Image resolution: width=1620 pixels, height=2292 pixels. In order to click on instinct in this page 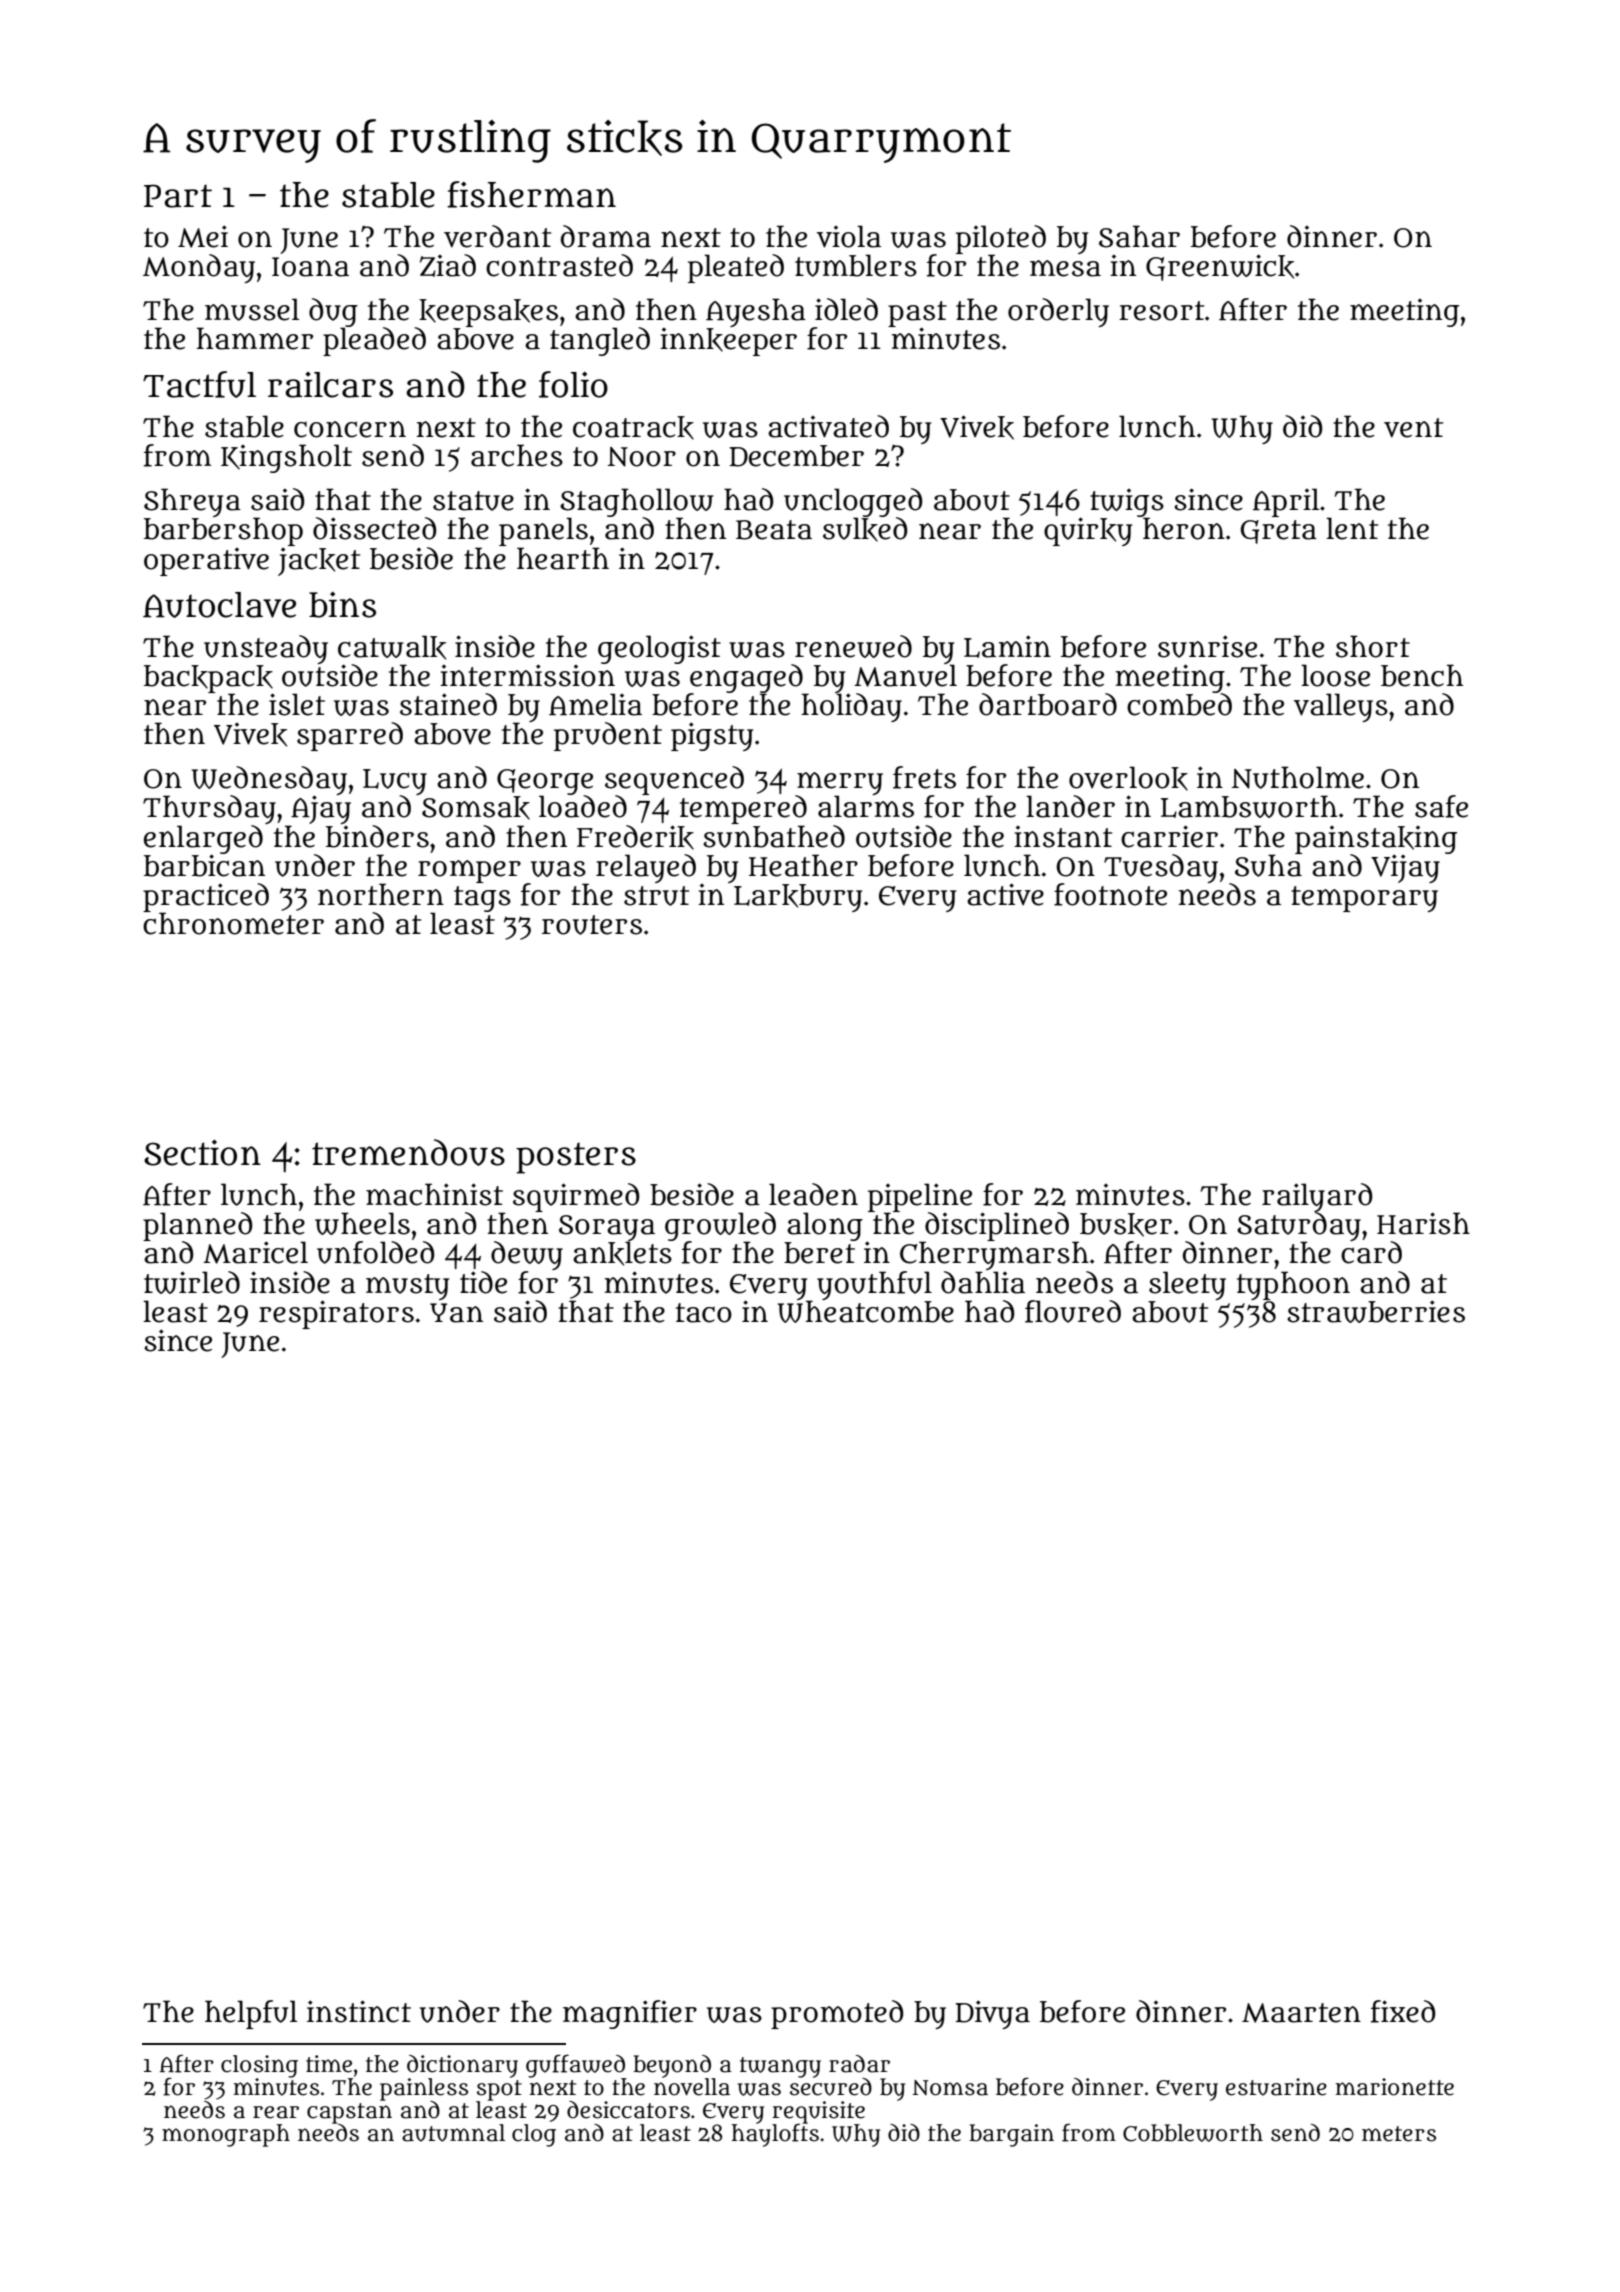, I will do `click(359, 2011)`.
